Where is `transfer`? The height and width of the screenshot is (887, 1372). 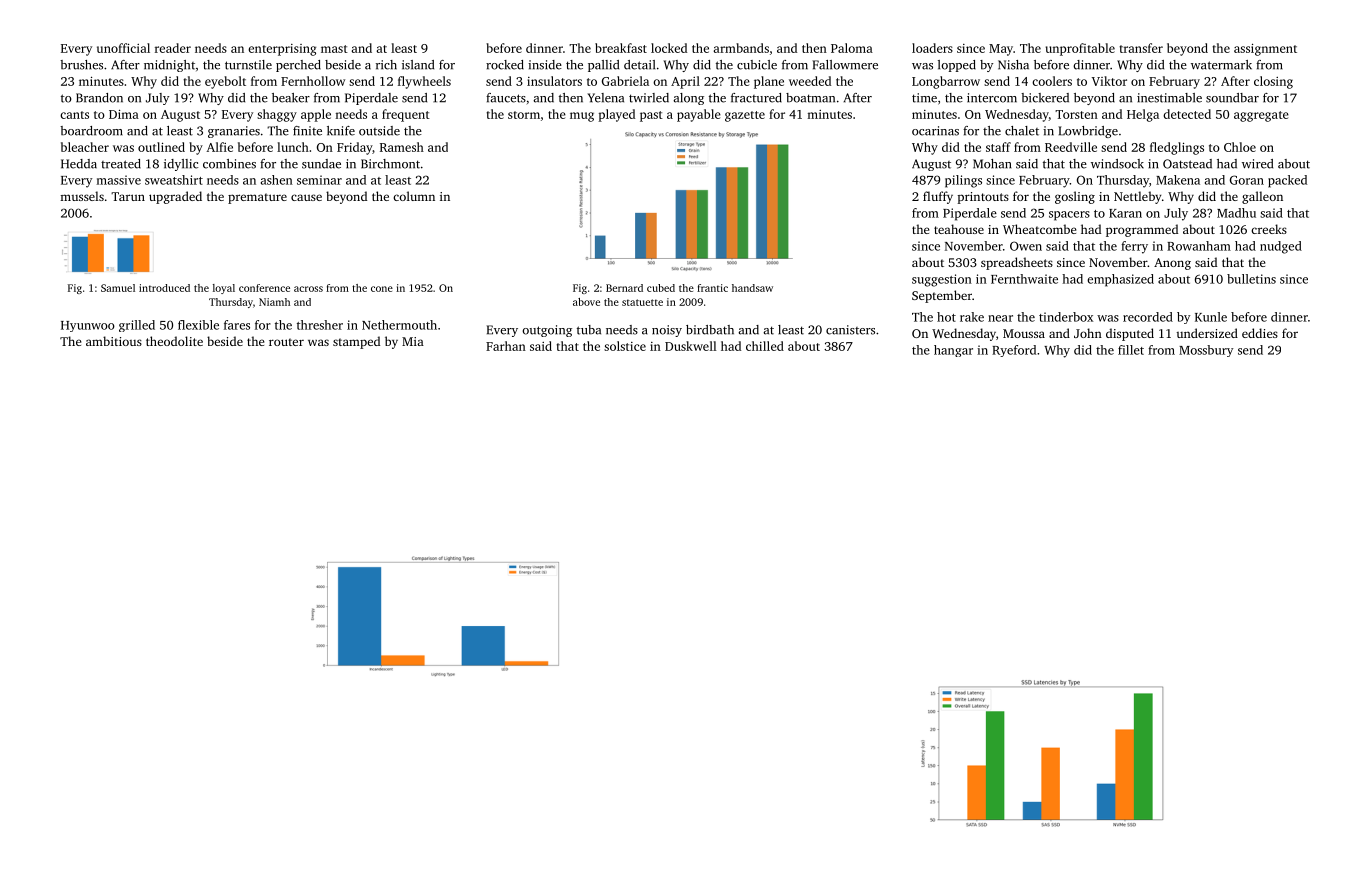
transfer is located at coordinates (1141, 48).
